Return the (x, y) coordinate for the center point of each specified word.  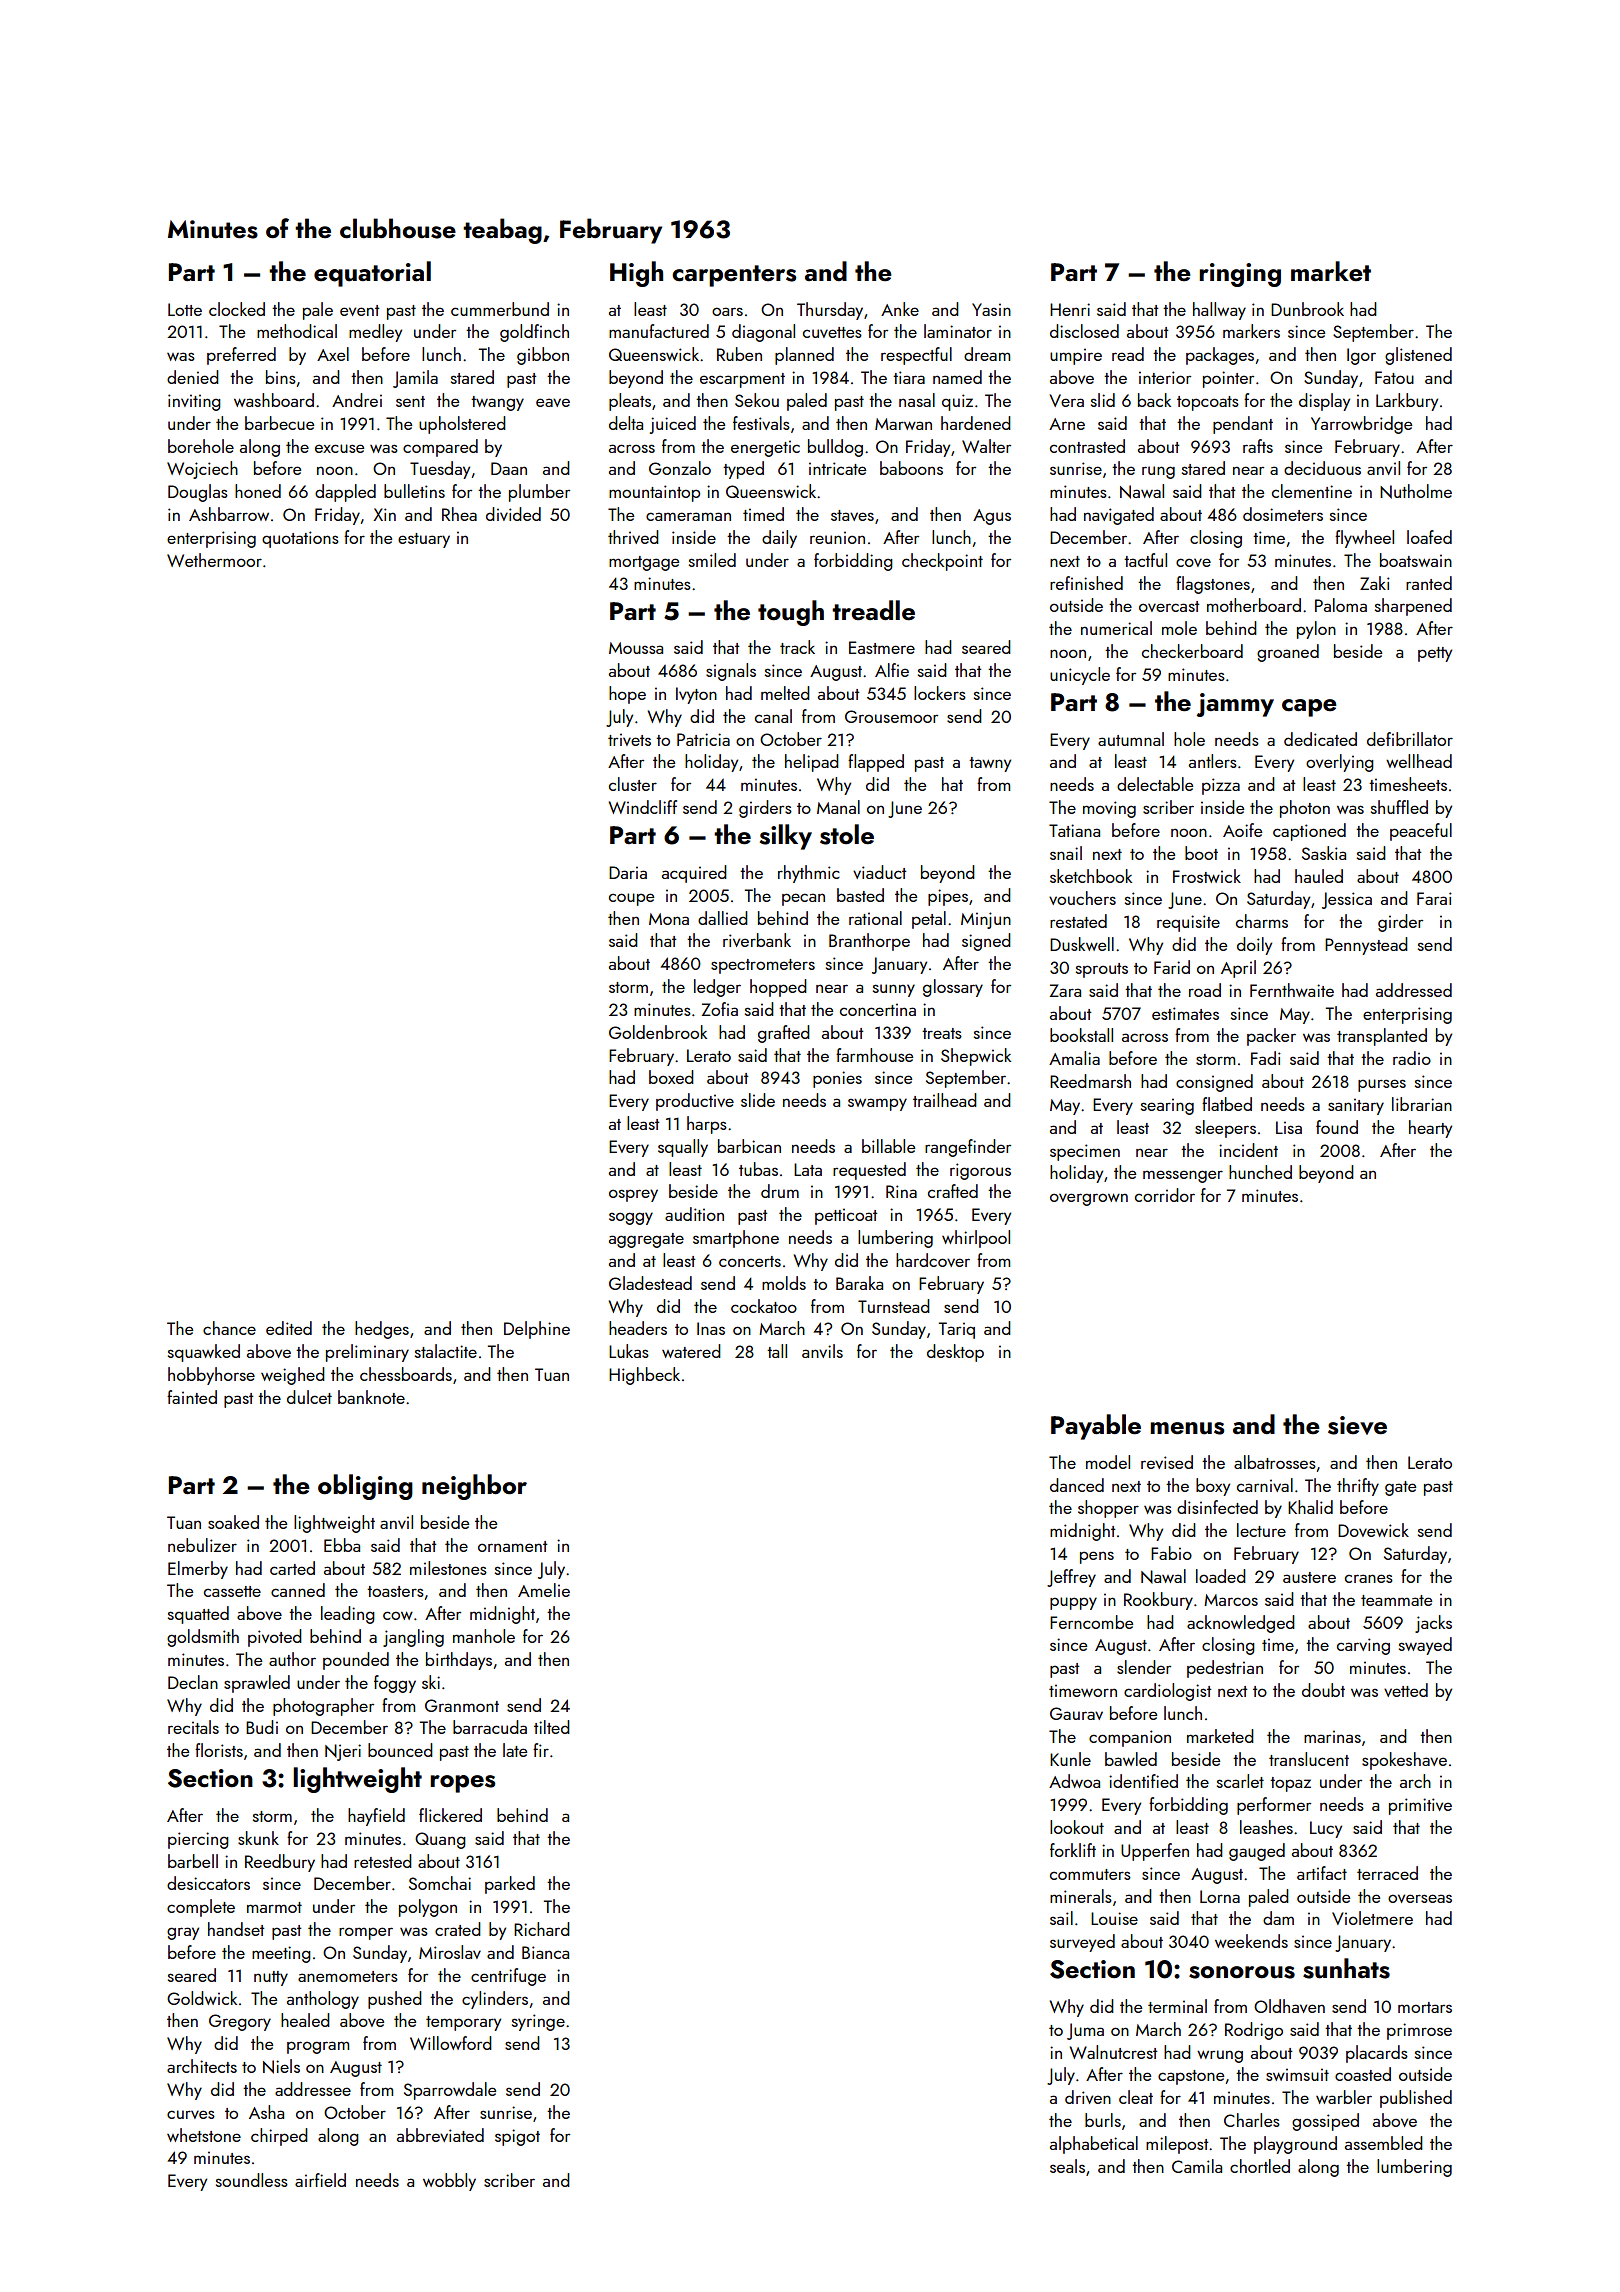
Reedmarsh (1090, 1081)
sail (1061, 1918)
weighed (293, 1376)
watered (691, 1351)
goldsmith (203, 1638)
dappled (345, 493)
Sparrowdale (450, 2091)
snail (1066, 853)
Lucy (1326, 1829)
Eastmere (882, 647)
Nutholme (1416, 491)
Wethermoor (214, 560)
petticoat (846, 1216)
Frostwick (1207, 876)
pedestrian (1225, 1669)
